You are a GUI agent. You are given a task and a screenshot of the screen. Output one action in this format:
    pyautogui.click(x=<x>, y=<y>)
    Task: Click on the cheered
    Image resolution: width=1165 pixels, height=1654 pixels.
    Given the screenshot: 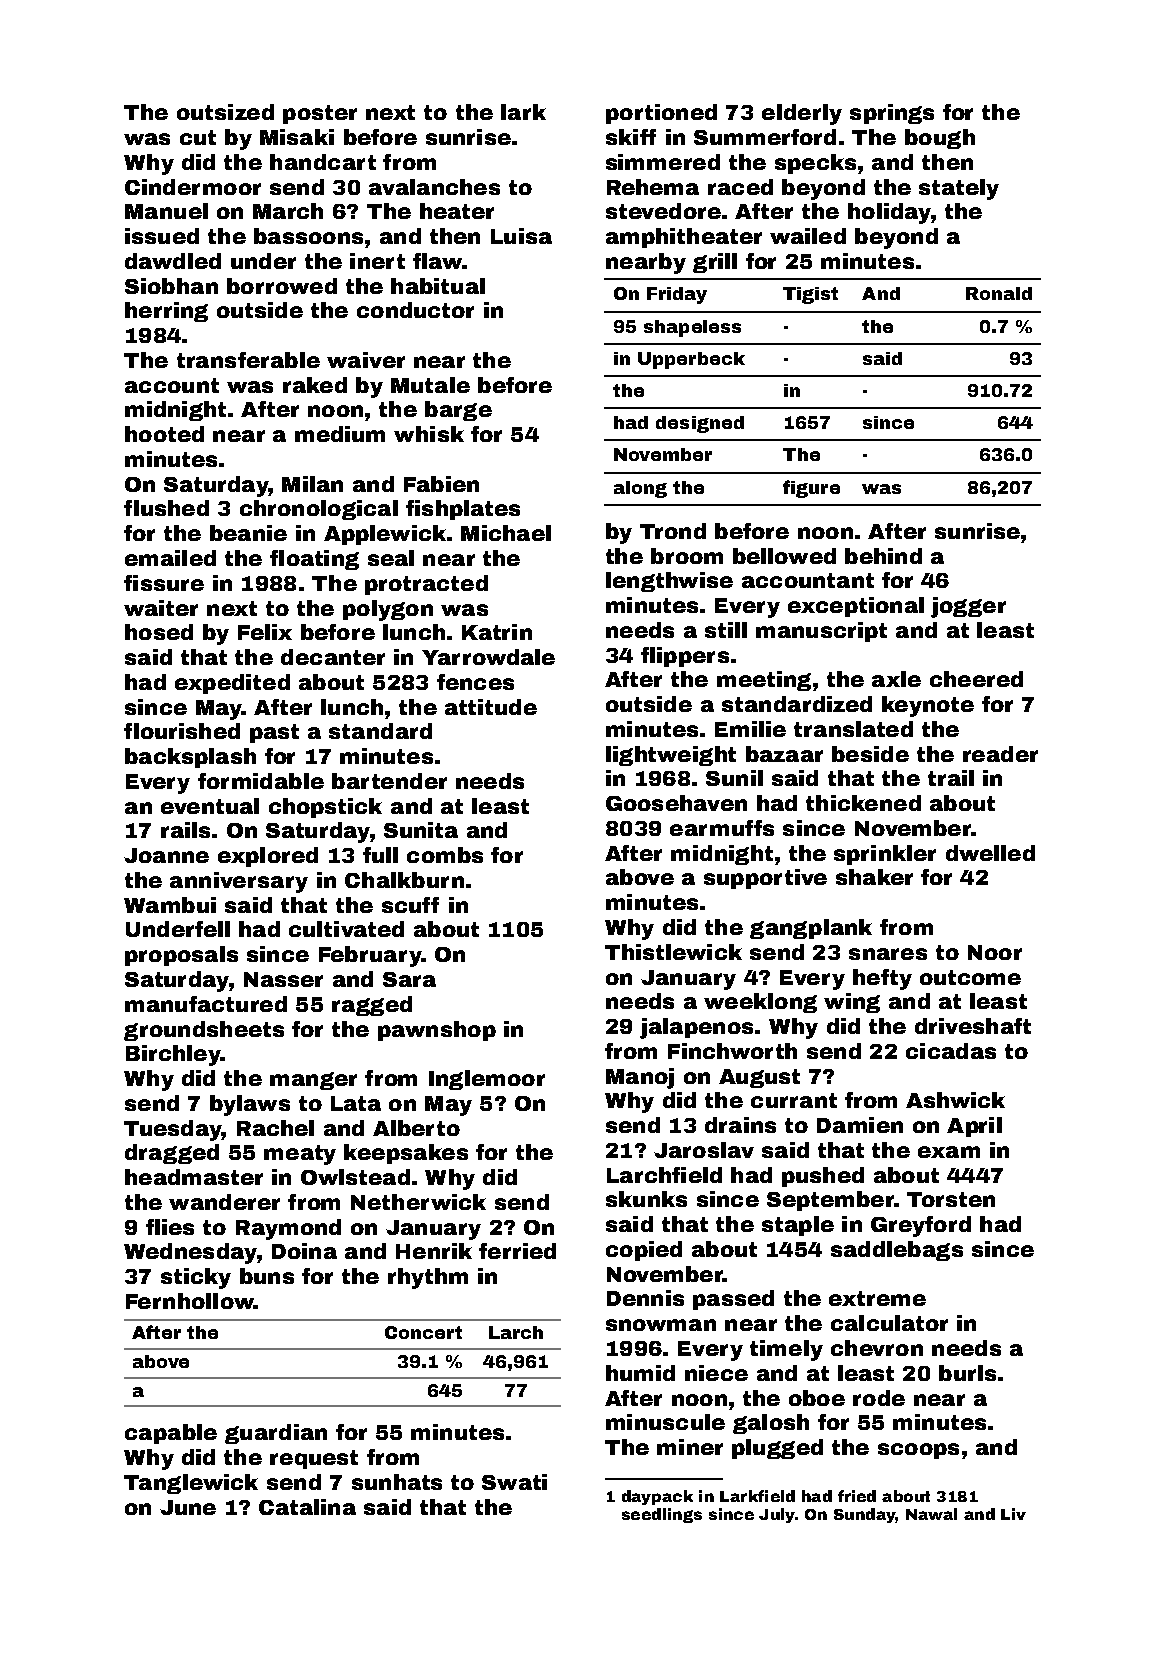 What is the action you would take?
    pyautogui.click(x=976, y=679)
